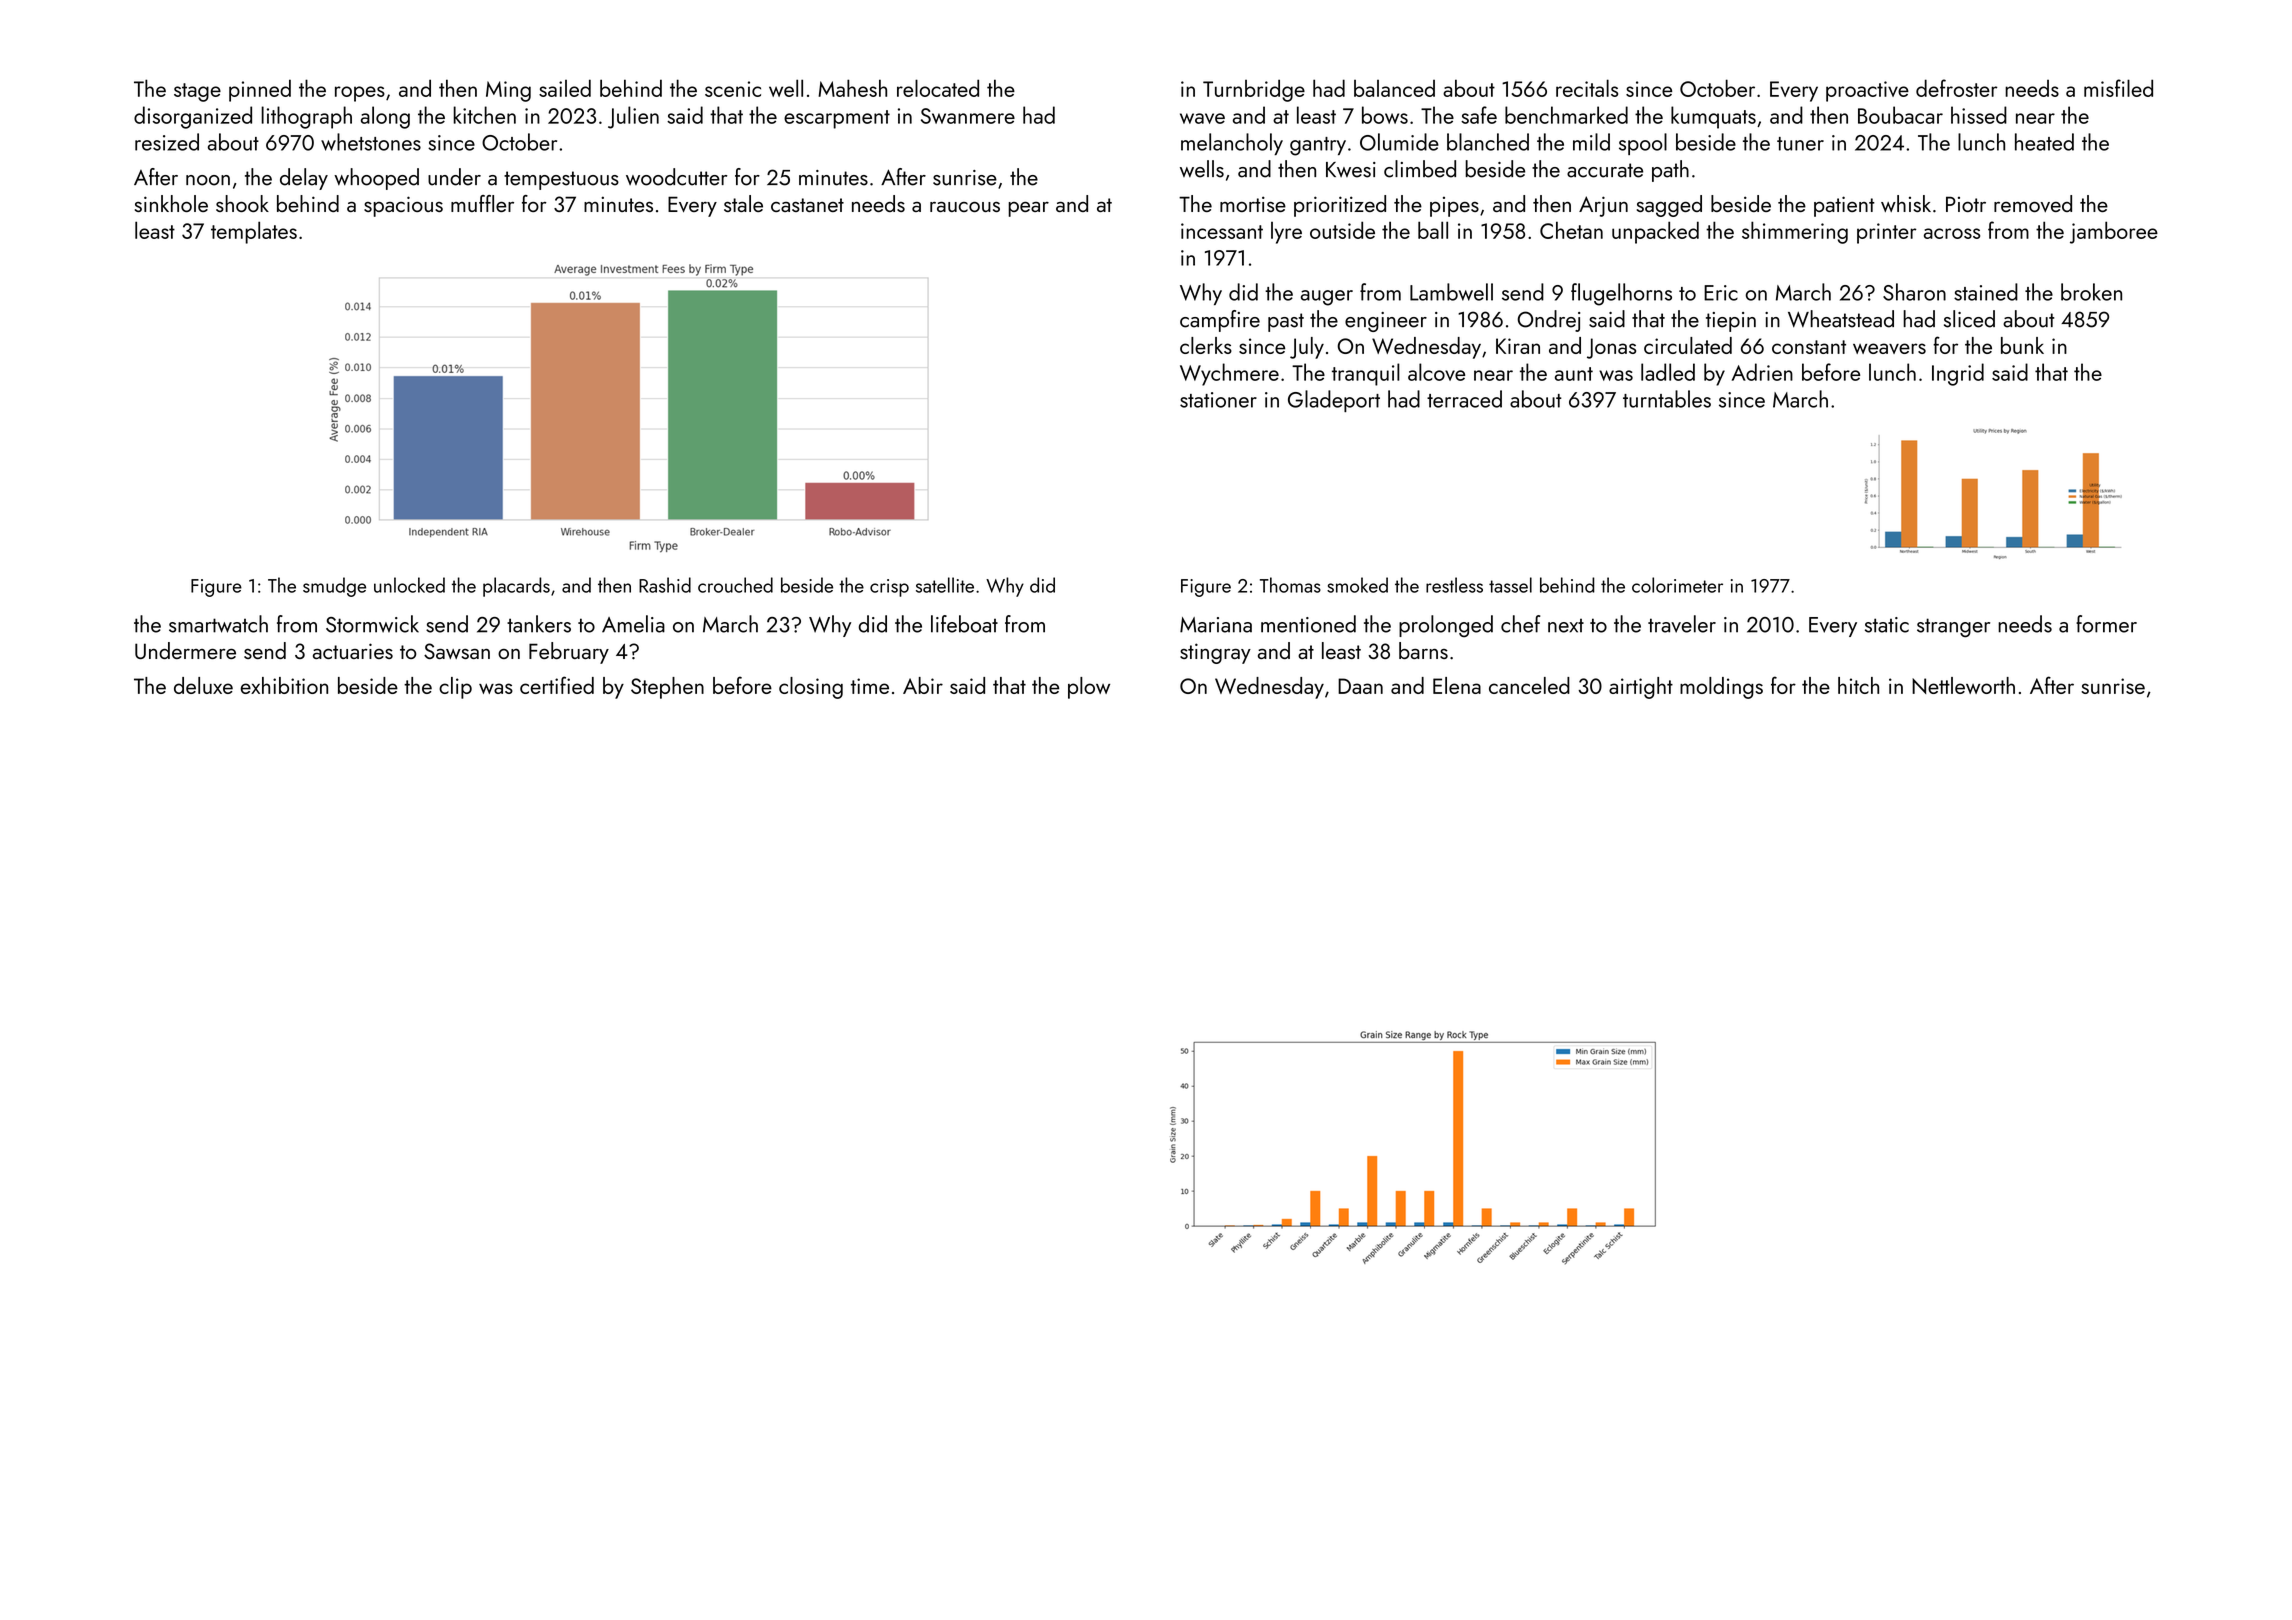 Image resolution: width=2292 pixels, height=1620 pixels. I want to click on stationer, so click(1218, 400).
